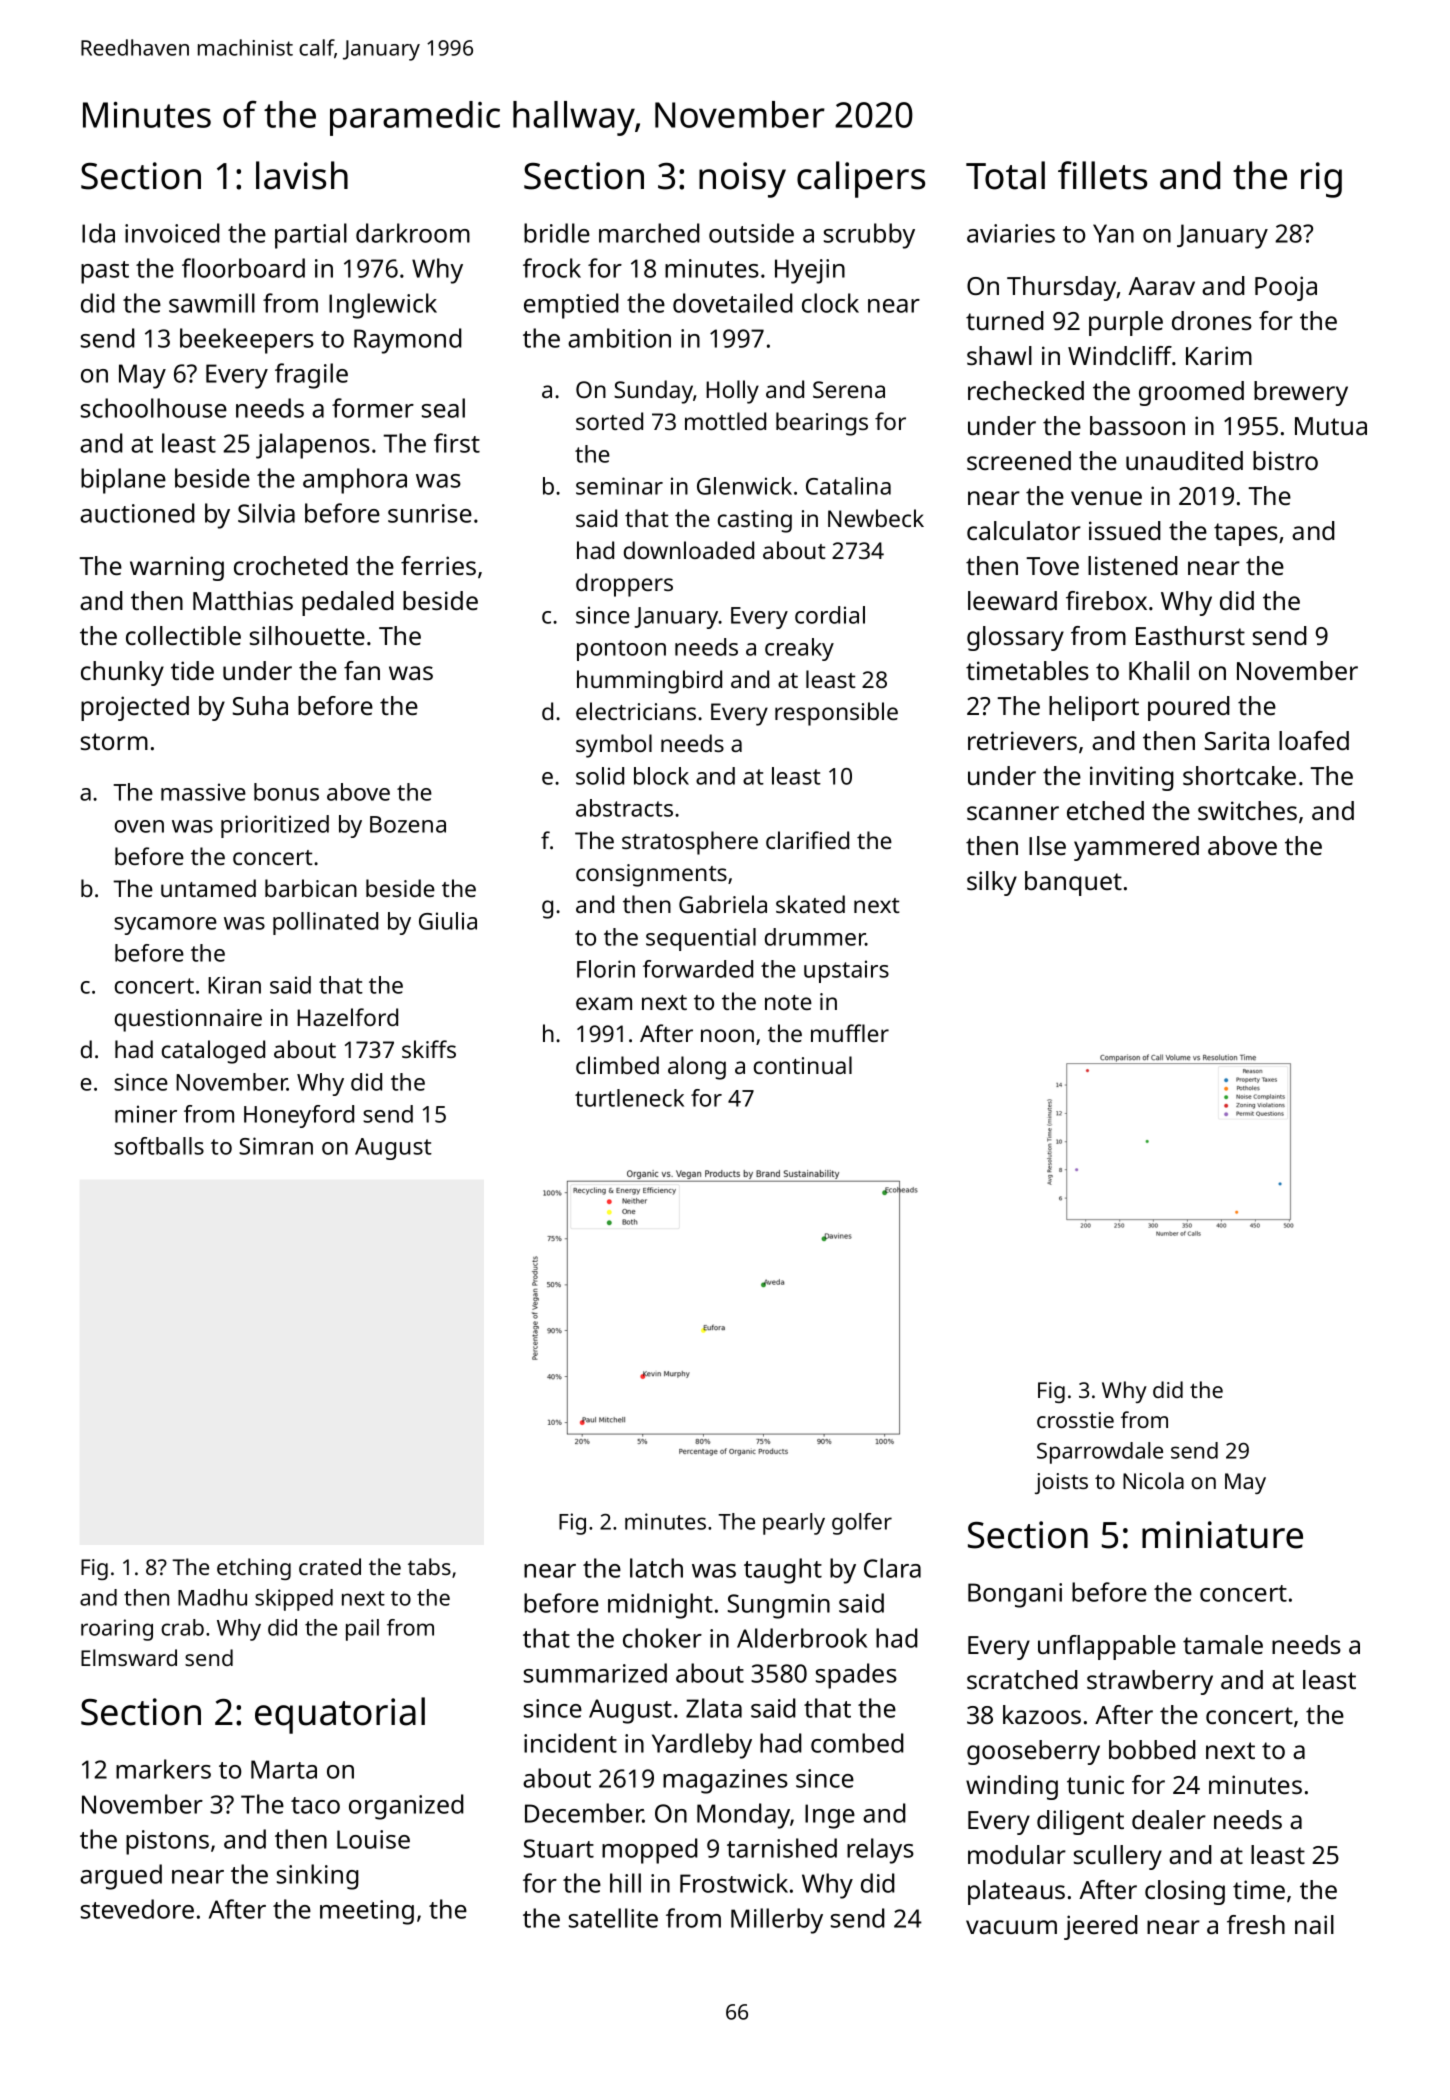  What do you see at coordinates (1075, 1420) in the page?
I see `crosstie` at bounding box center [1075, 1420].
